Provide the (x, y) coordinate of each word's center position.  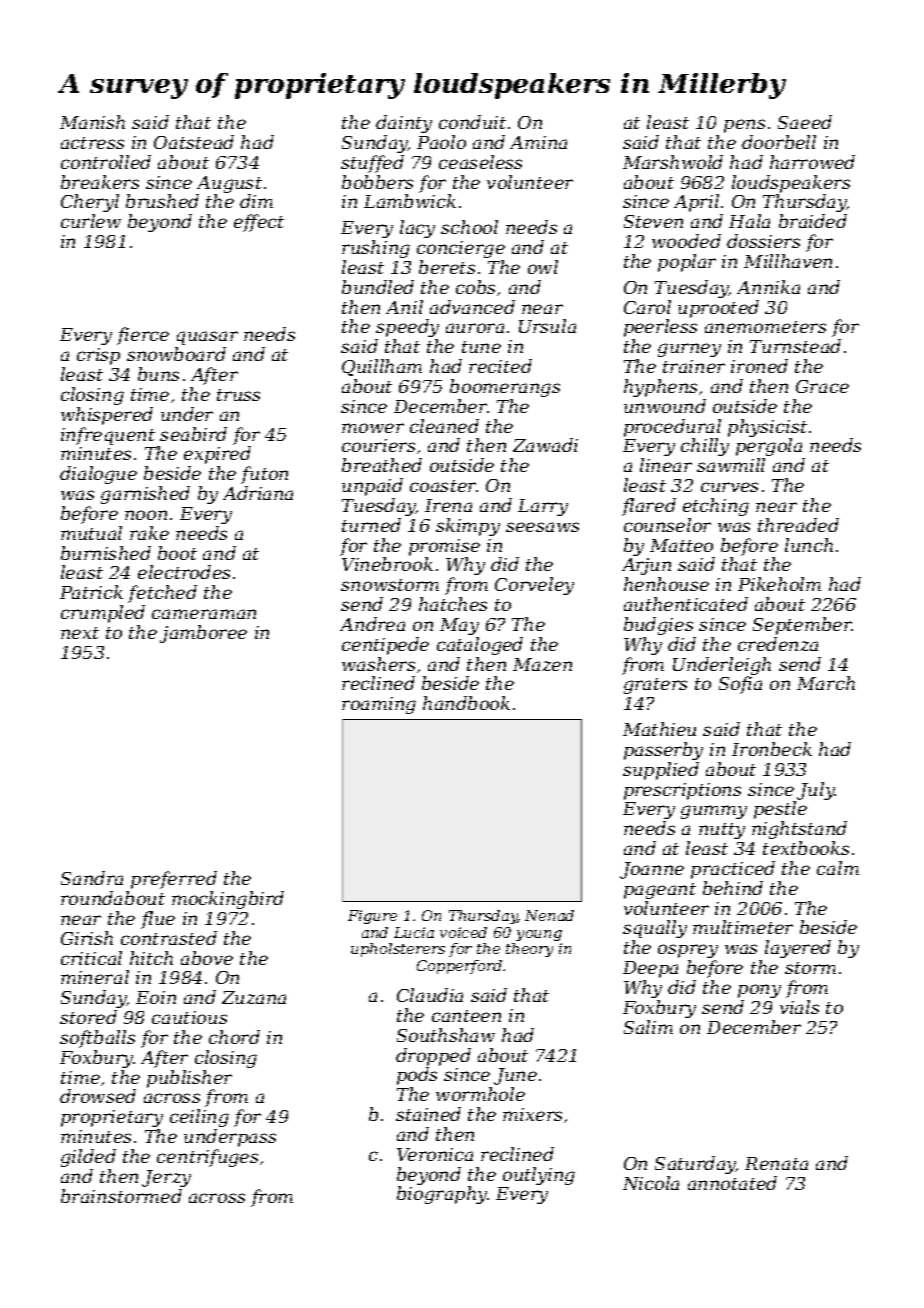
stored (88, 1017)
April (696, 203)
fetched (162, 594)
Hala (749, 221)
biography (442, 1195)
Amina (538, 142)
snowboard (176, 354)
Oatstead (194, 142)
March (826, 683)
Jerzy (166, 1178)
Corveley (534, 586)
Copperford (459, 967)
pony (759, 991)
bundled (378, 287)
